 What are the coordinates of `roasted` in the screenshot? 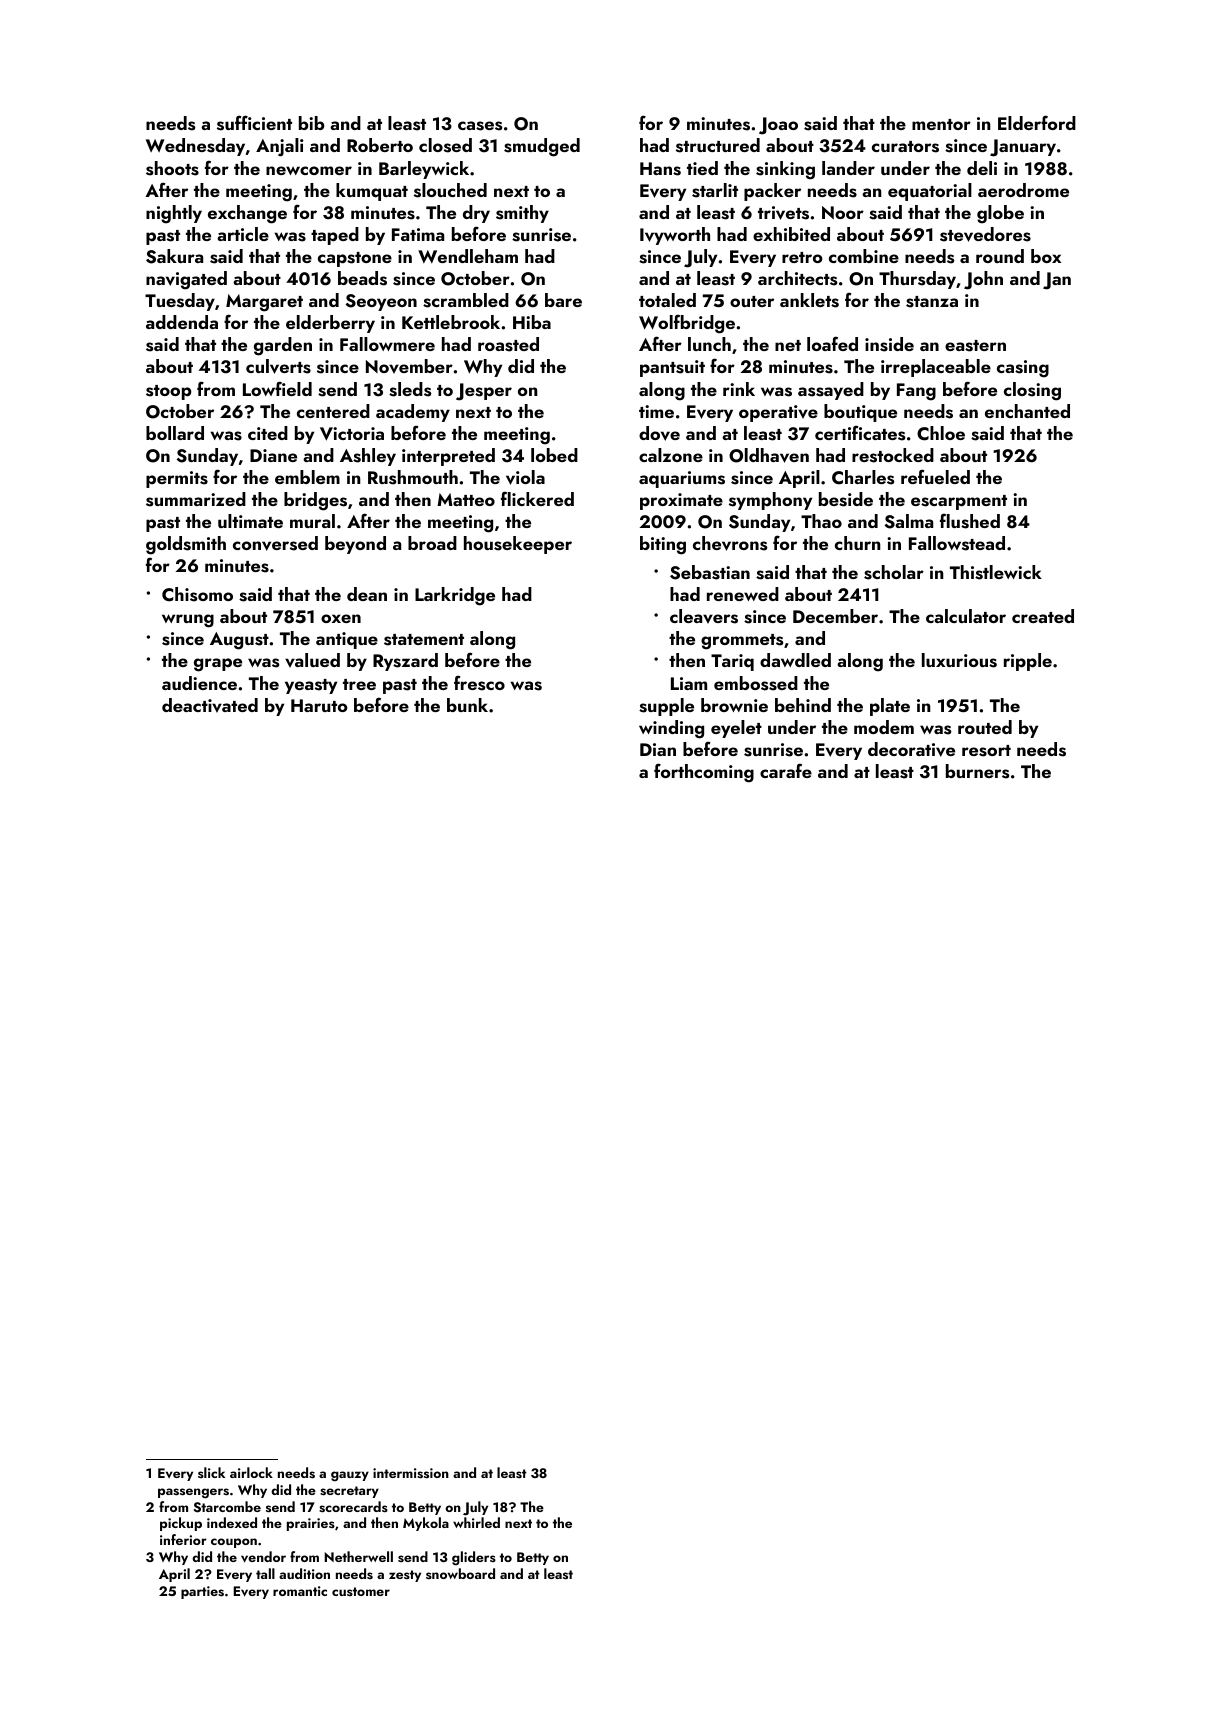 It's located at (508, 344).
